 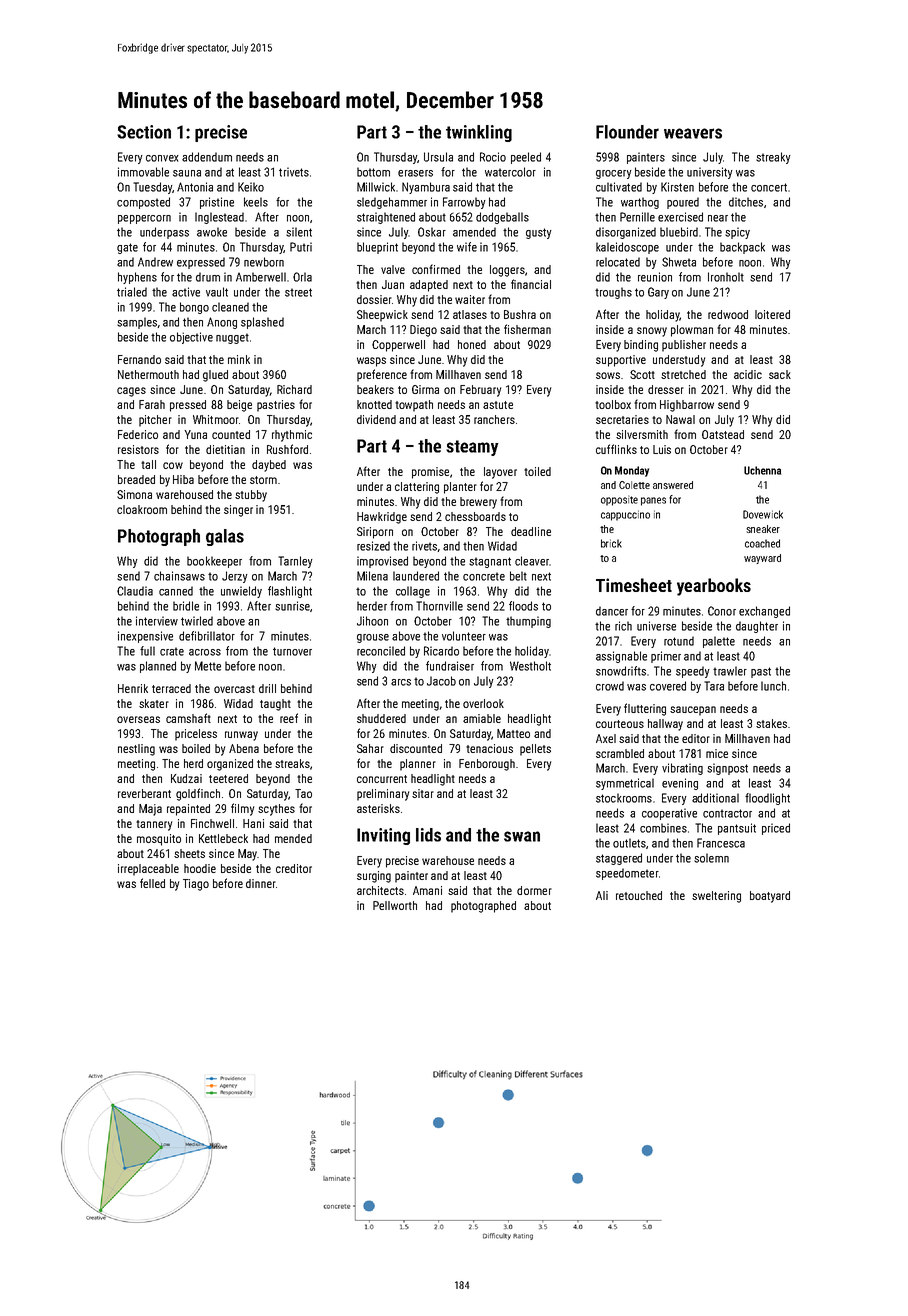 What do you see at coordinates (432, 232) in the document?
I see `Oskar` at bounding box center [432, 232].
